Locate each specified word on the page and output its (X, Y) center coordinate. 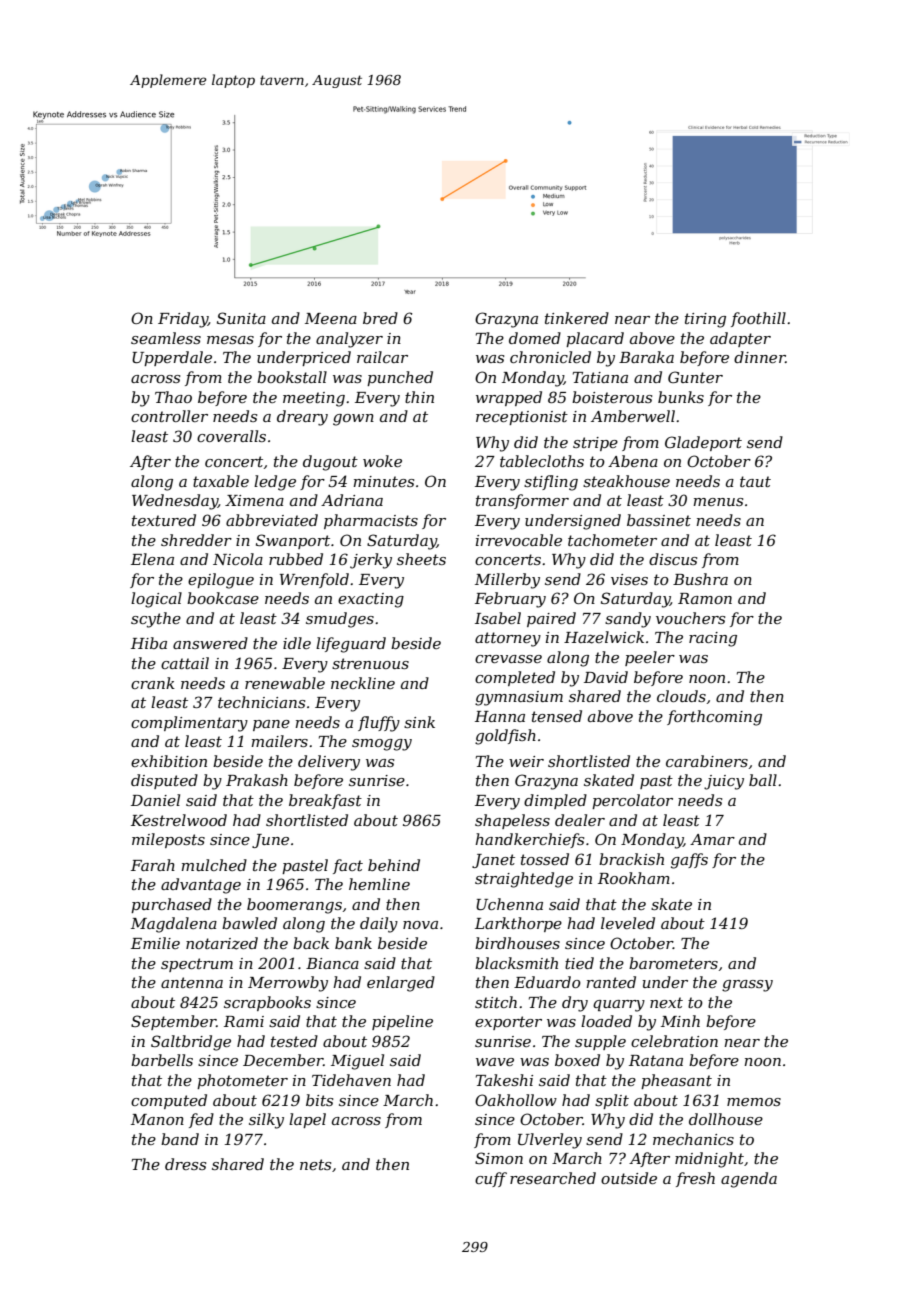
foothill (758, 319)
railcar (382, 357)
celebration (674, 1041)
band (180, 1139)
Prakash (257, 780)
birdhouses (517, 943)
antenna (192, 982)
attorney (508, 639)
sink (419, 722)
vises (629, 579)
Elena (152, 559)
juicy (724, 782)
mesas (230, 340)
